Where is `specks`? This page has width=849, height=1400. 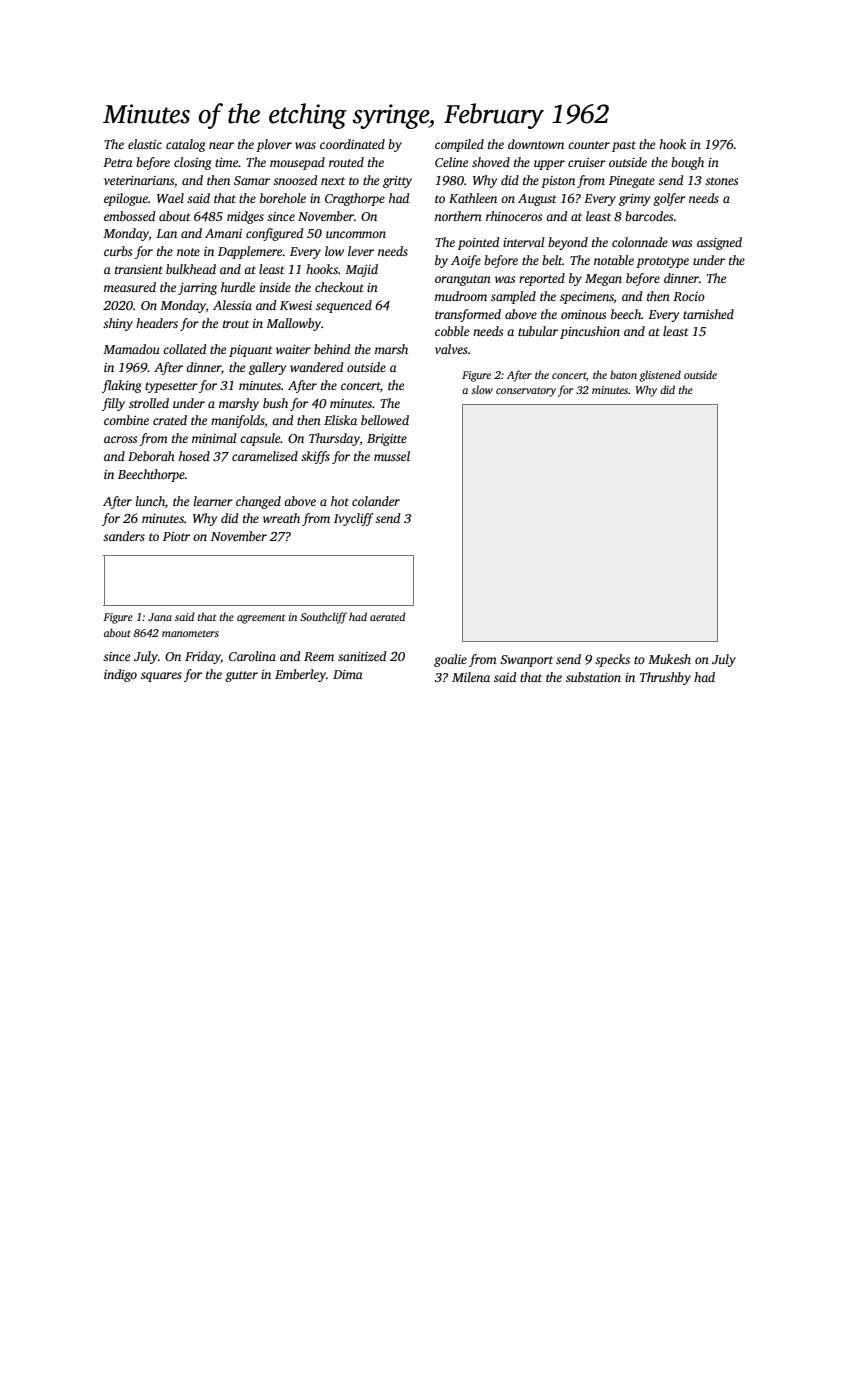 specks is located at coordinates (612, 660).
